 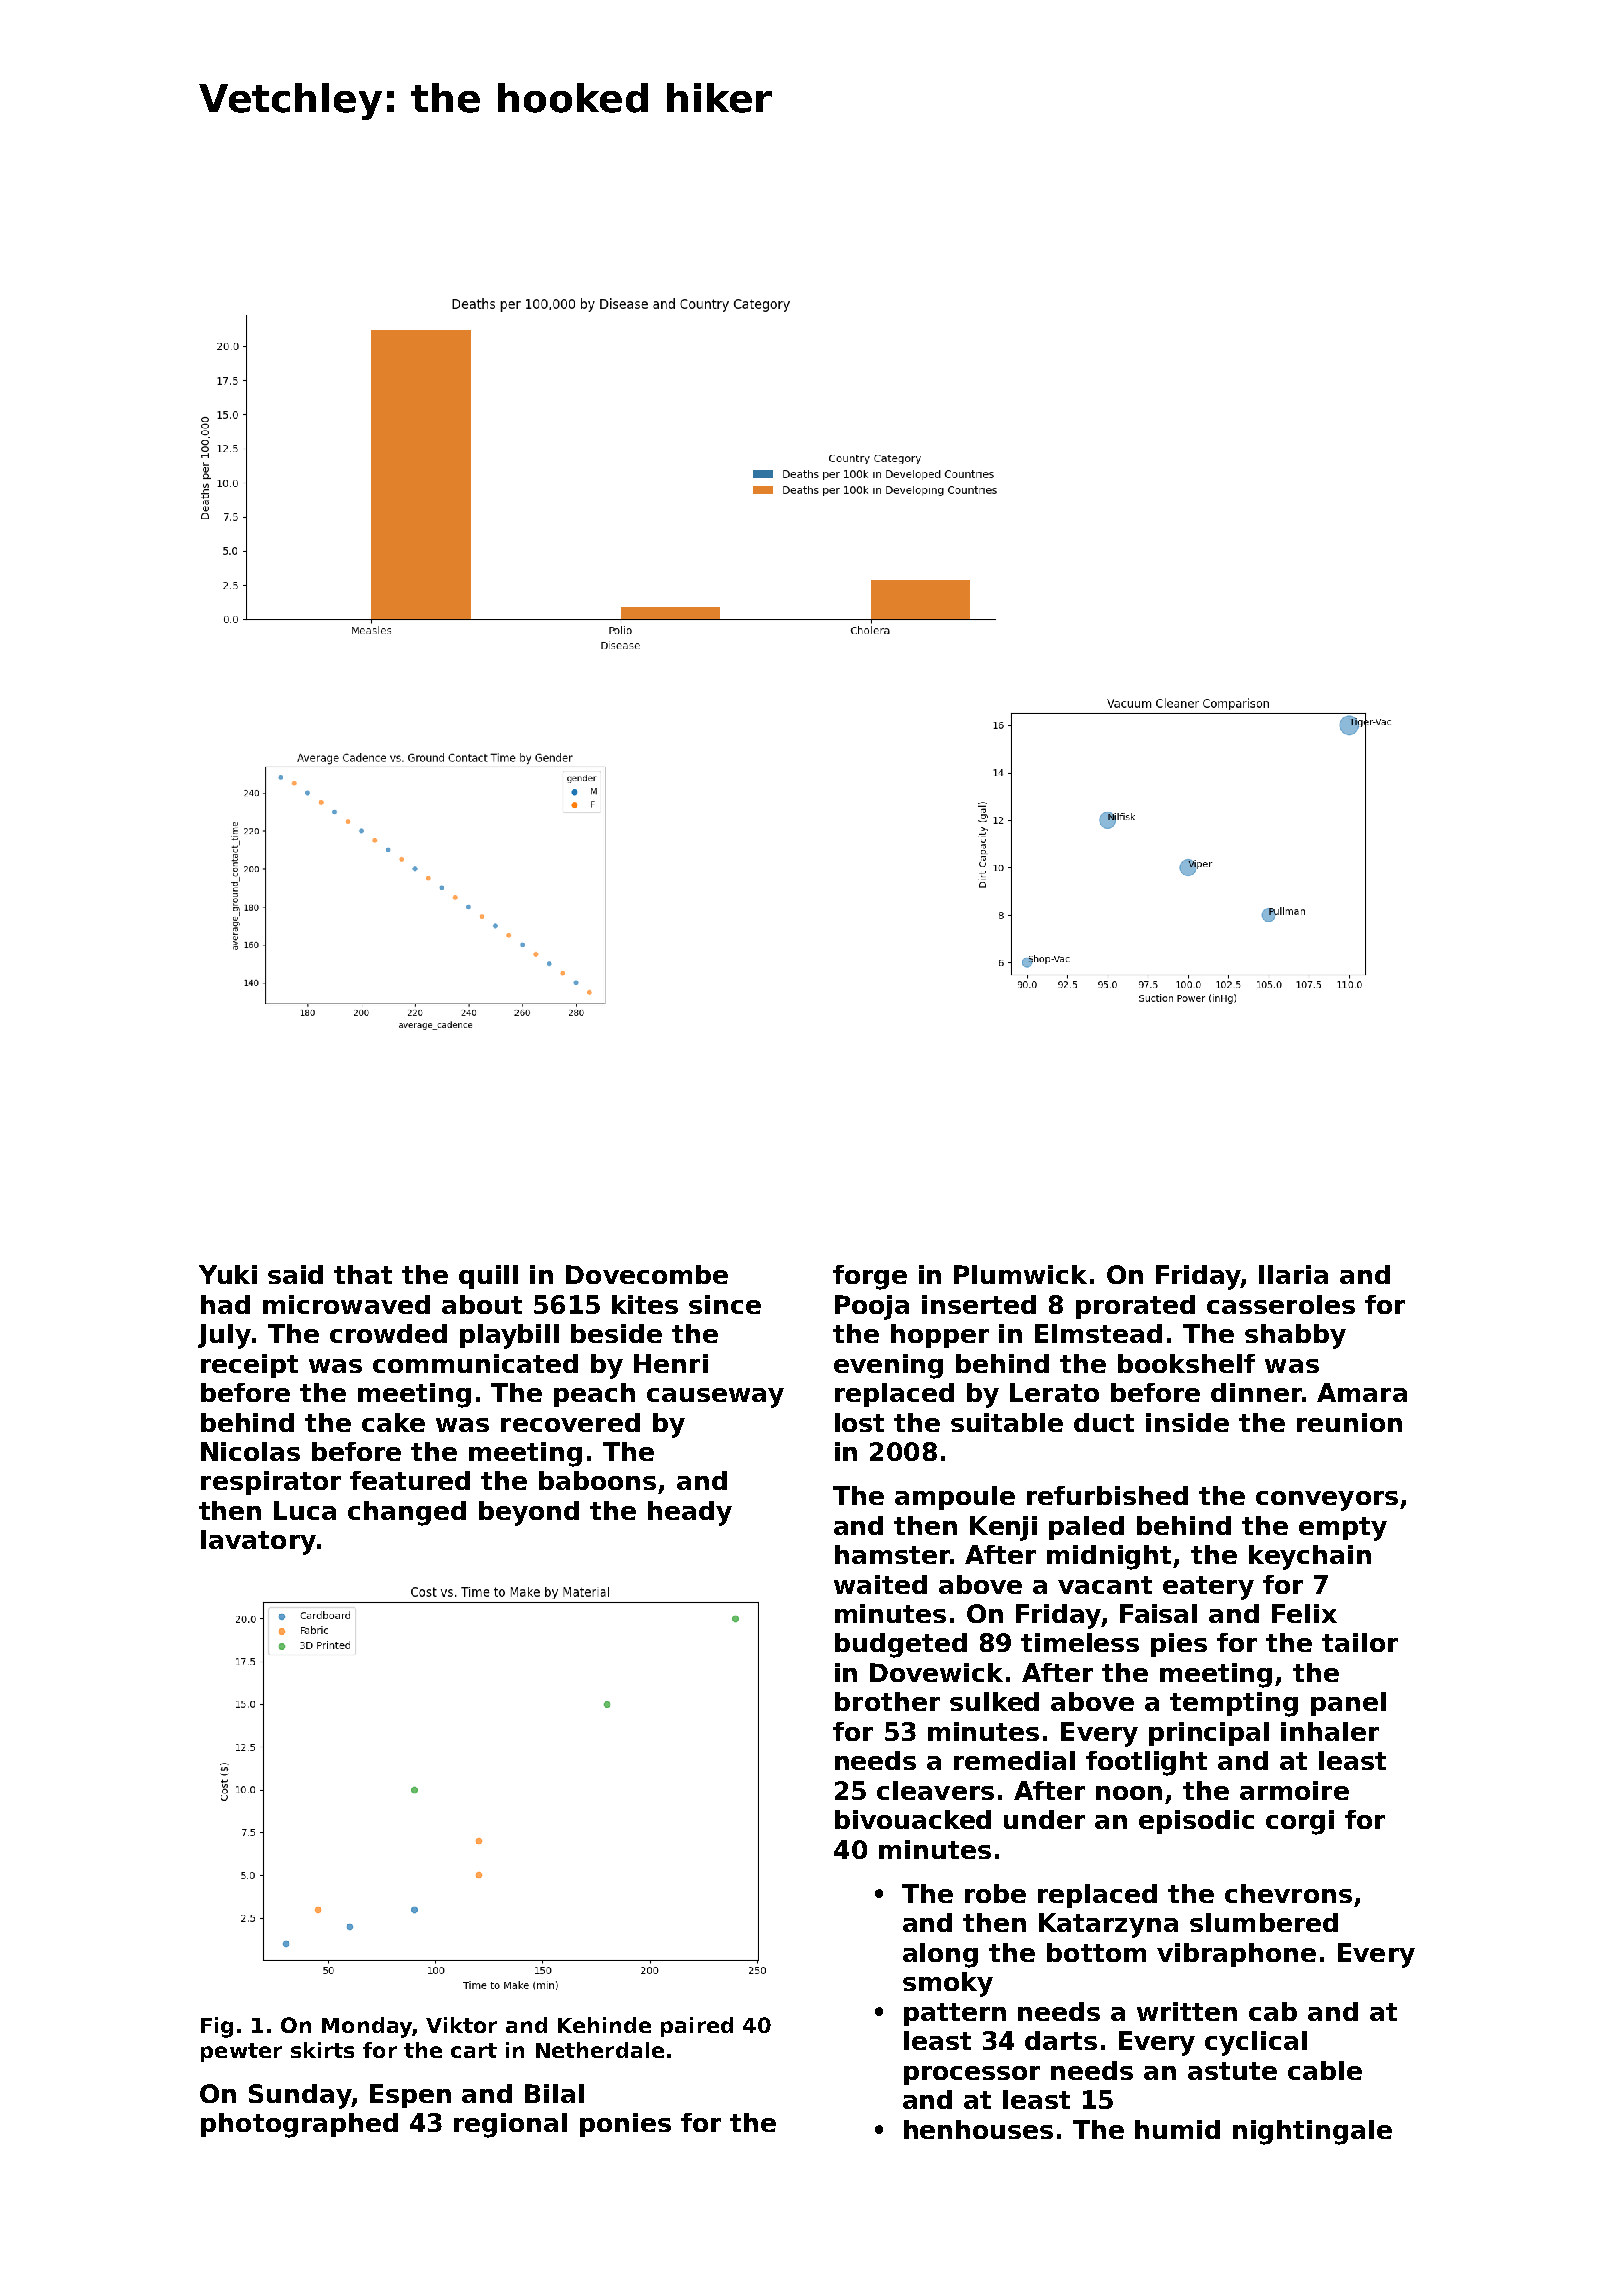 I want to click on Ilaria, so click(x=1293, y=1274).
